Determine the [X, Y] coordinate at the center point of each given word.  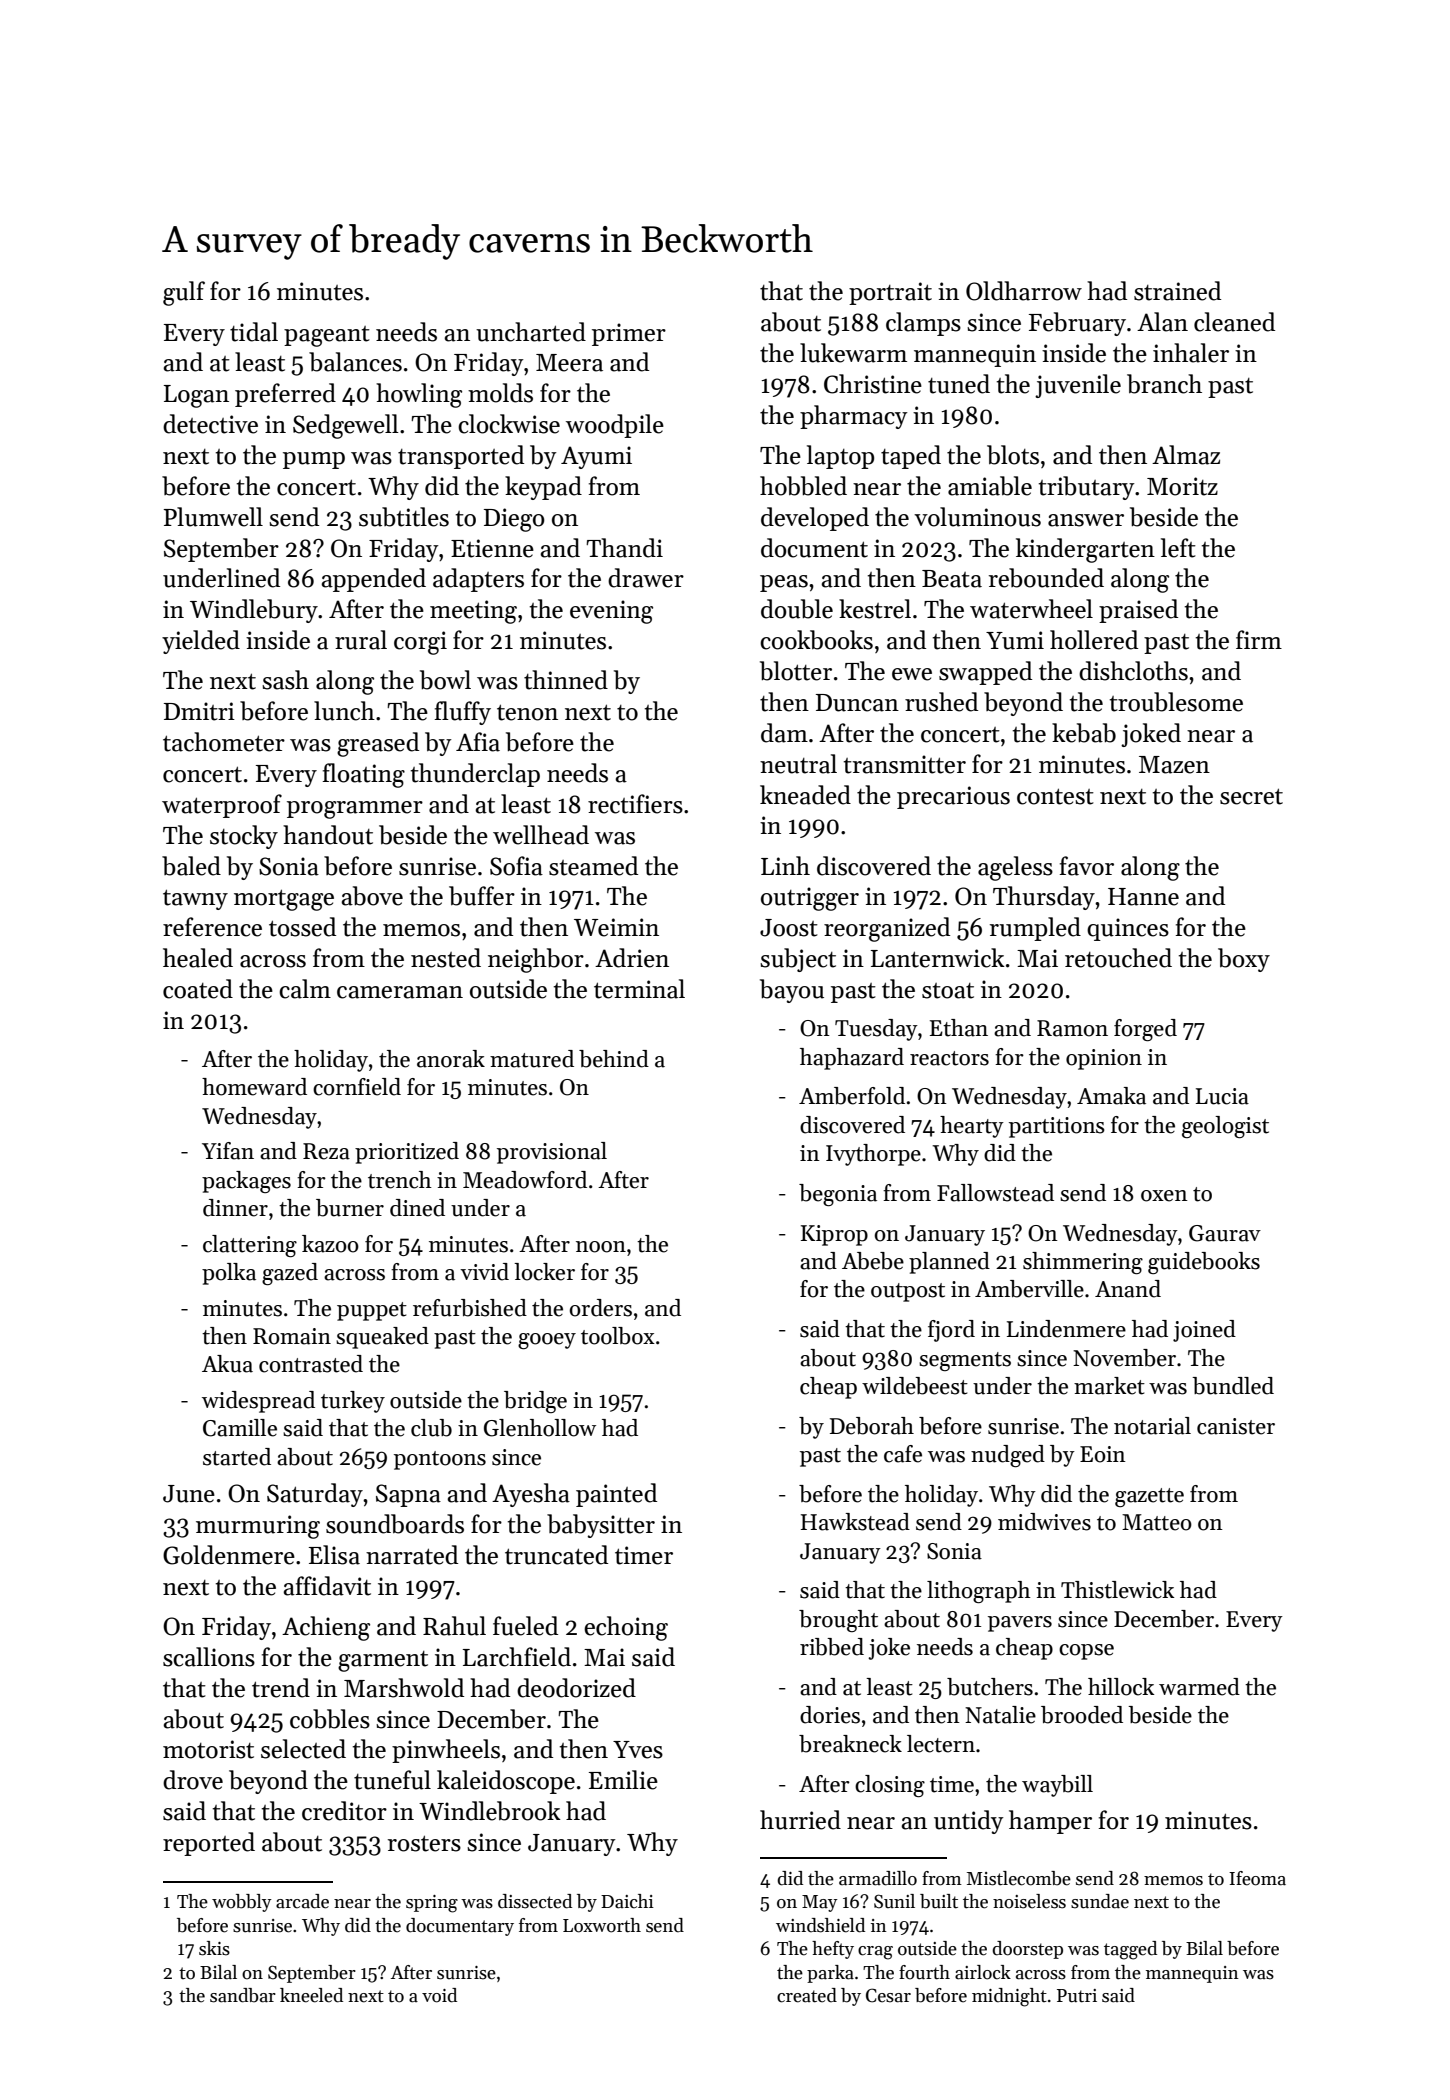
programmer [355, 810]
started [237, 1457]
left [1178, 548]
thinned [566, 680]
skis [214, 1948]
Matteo [1157, 1522]
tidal [254, 332]
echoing [626, 1628]
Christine [873, 384]
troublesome [1176, 702]
